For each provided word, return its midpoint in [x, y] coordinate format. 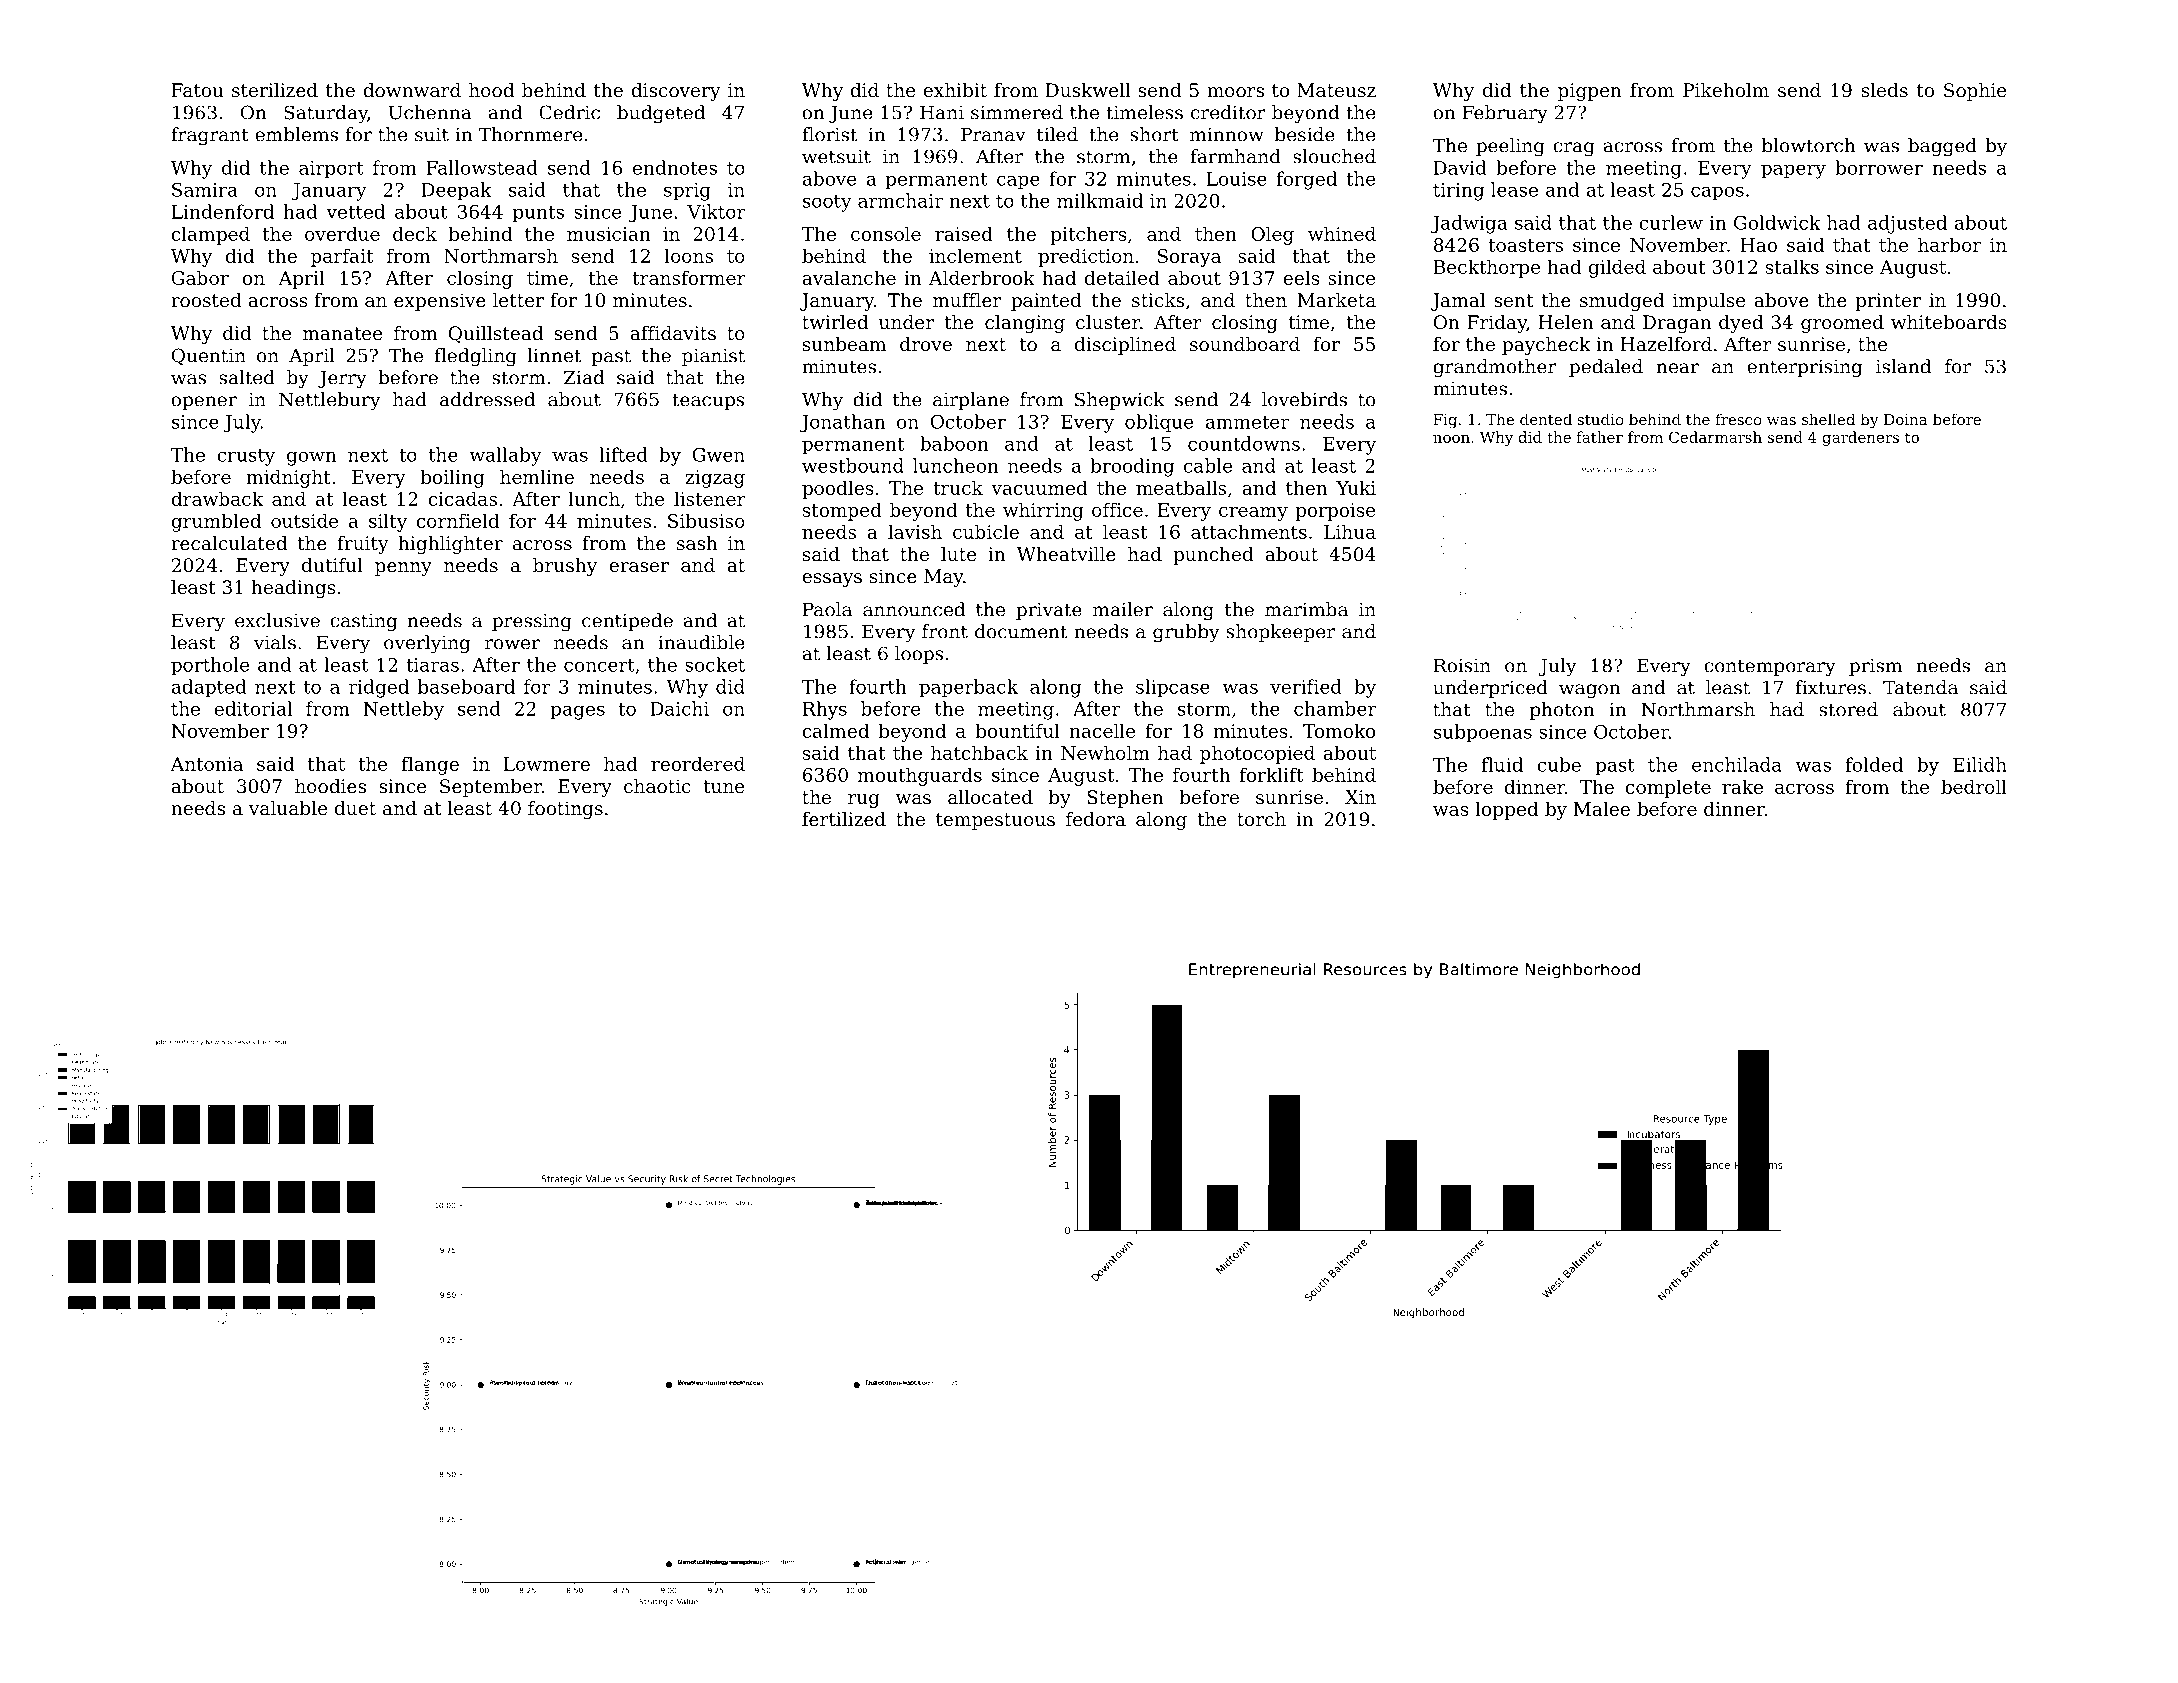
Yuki [1356, 487]
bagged [1942, 147]
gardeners [1861, 438]
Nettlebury [330, 401]
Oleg [1272, 235]
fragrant [210, 136]
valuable [288, 808]
